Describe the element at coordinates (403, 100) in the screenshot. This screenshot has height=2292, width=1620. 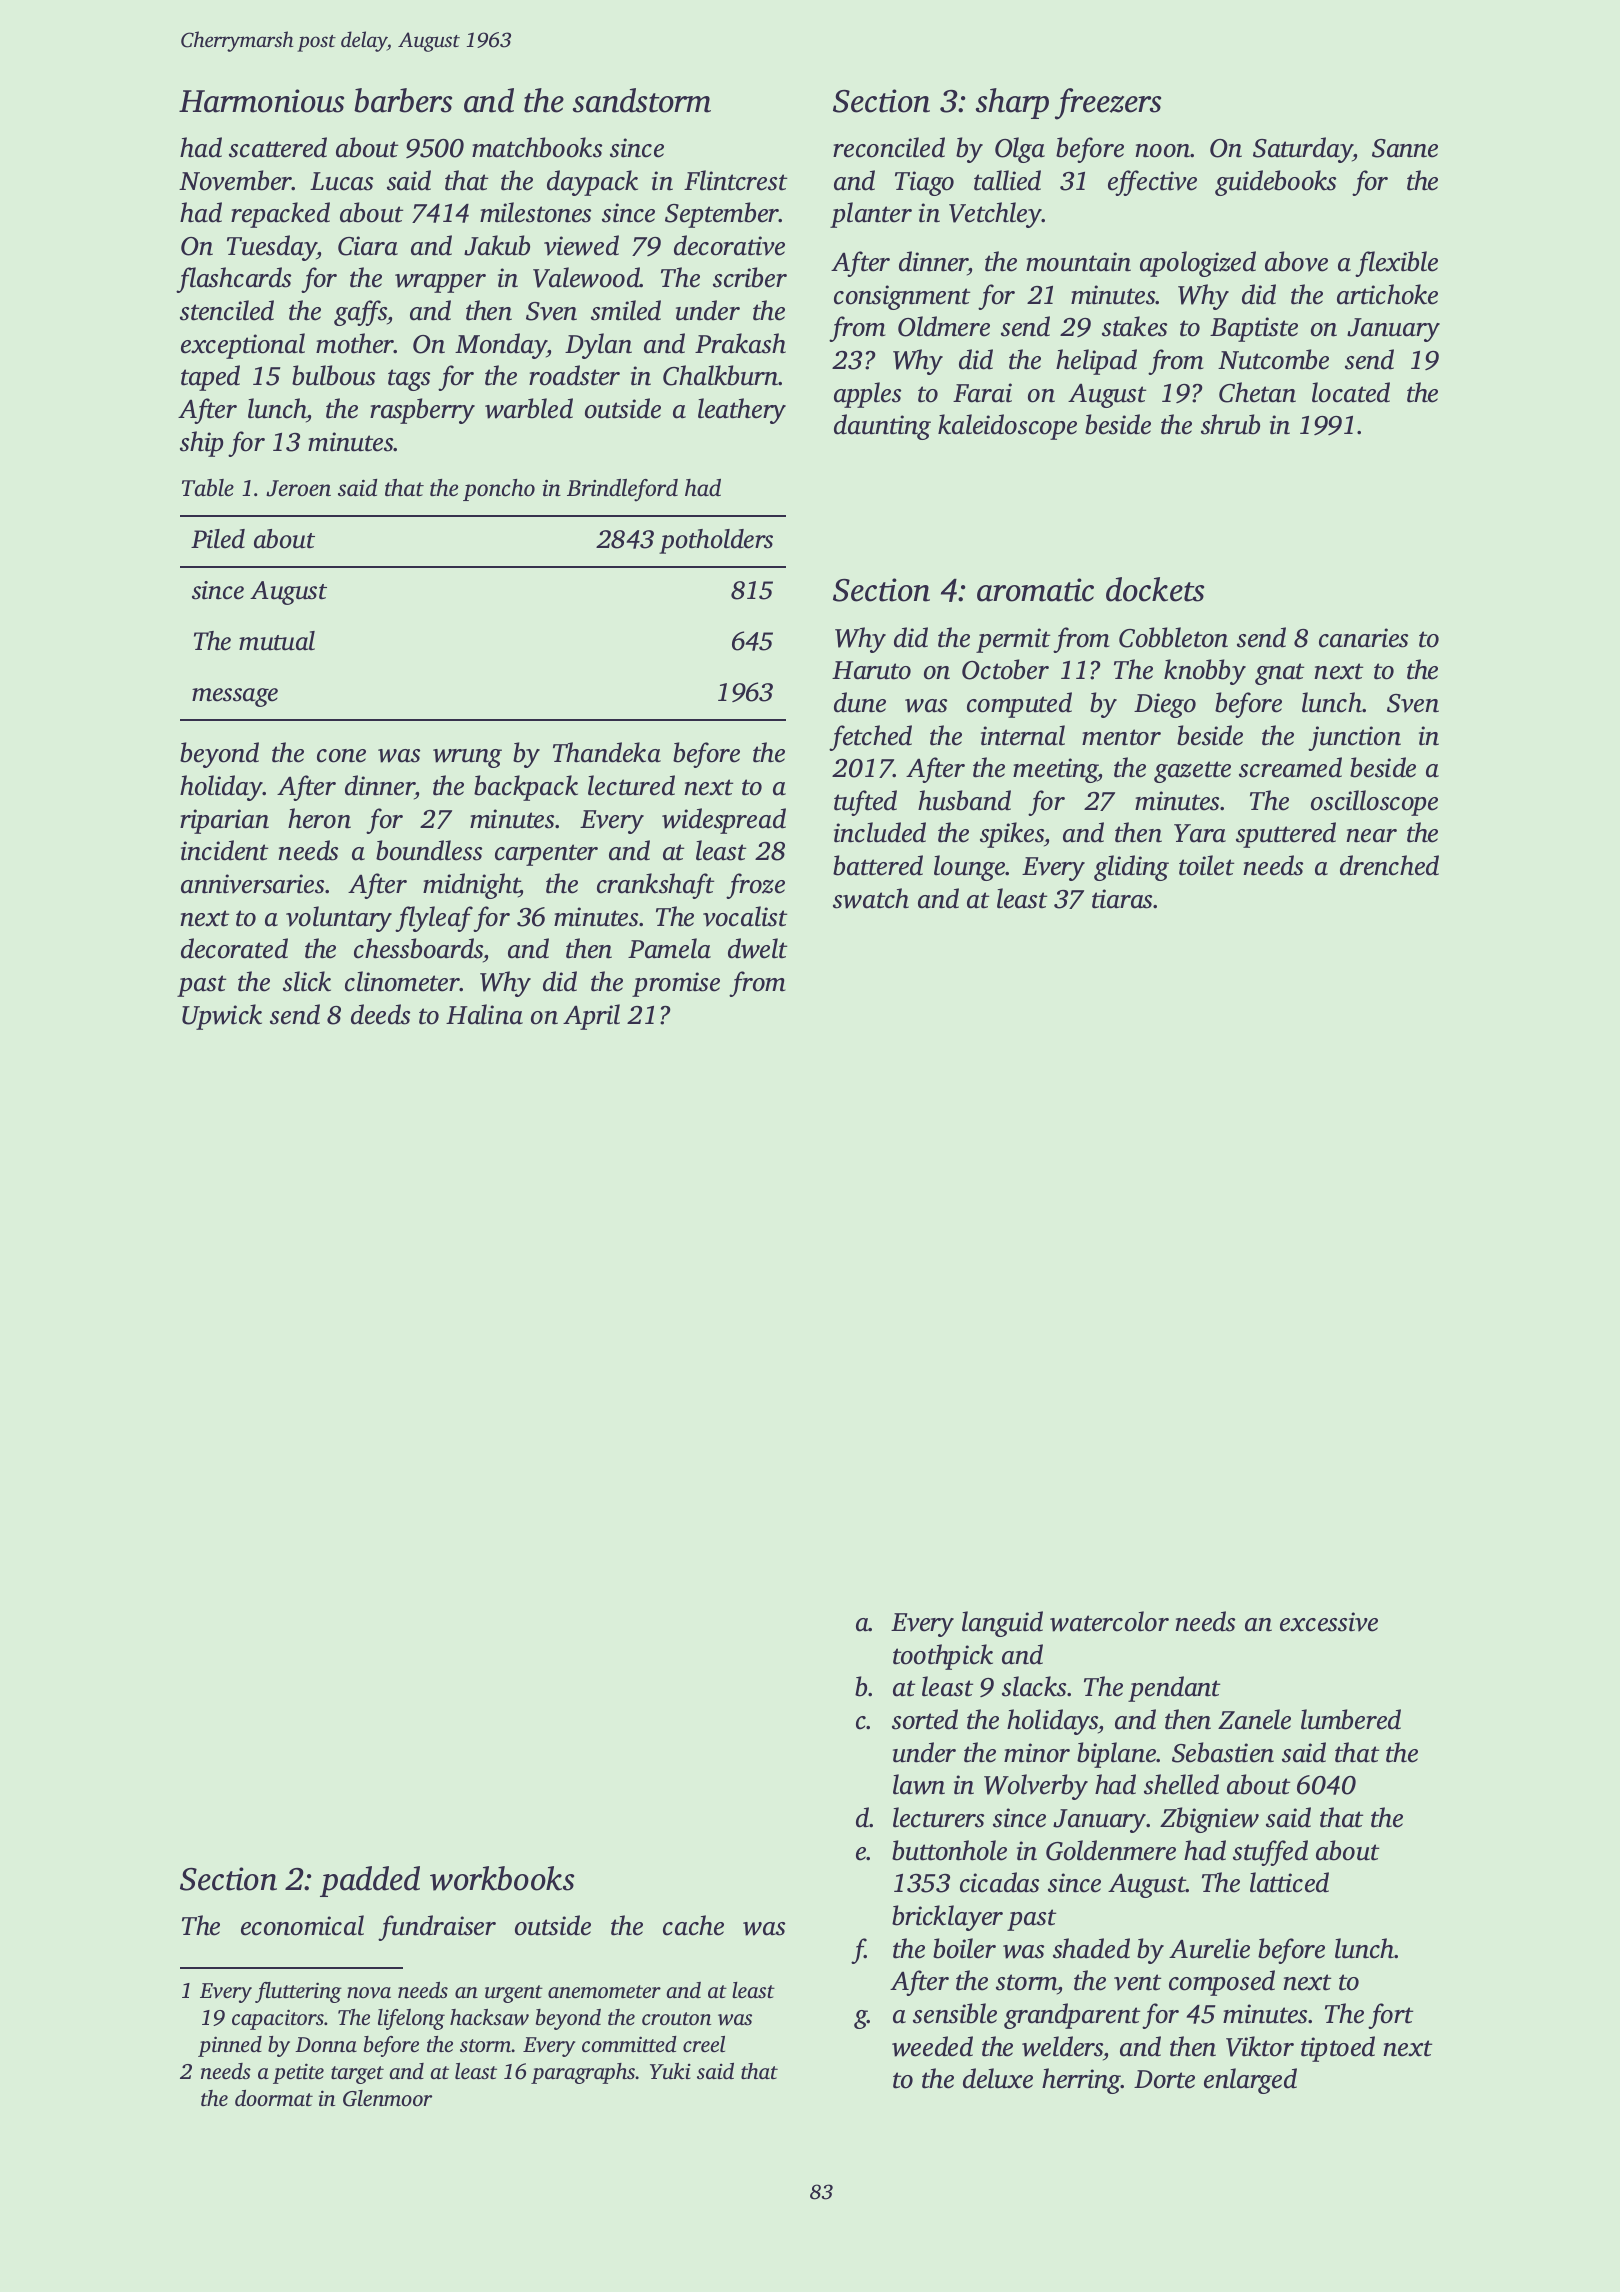
I see `barbers` at that location.
